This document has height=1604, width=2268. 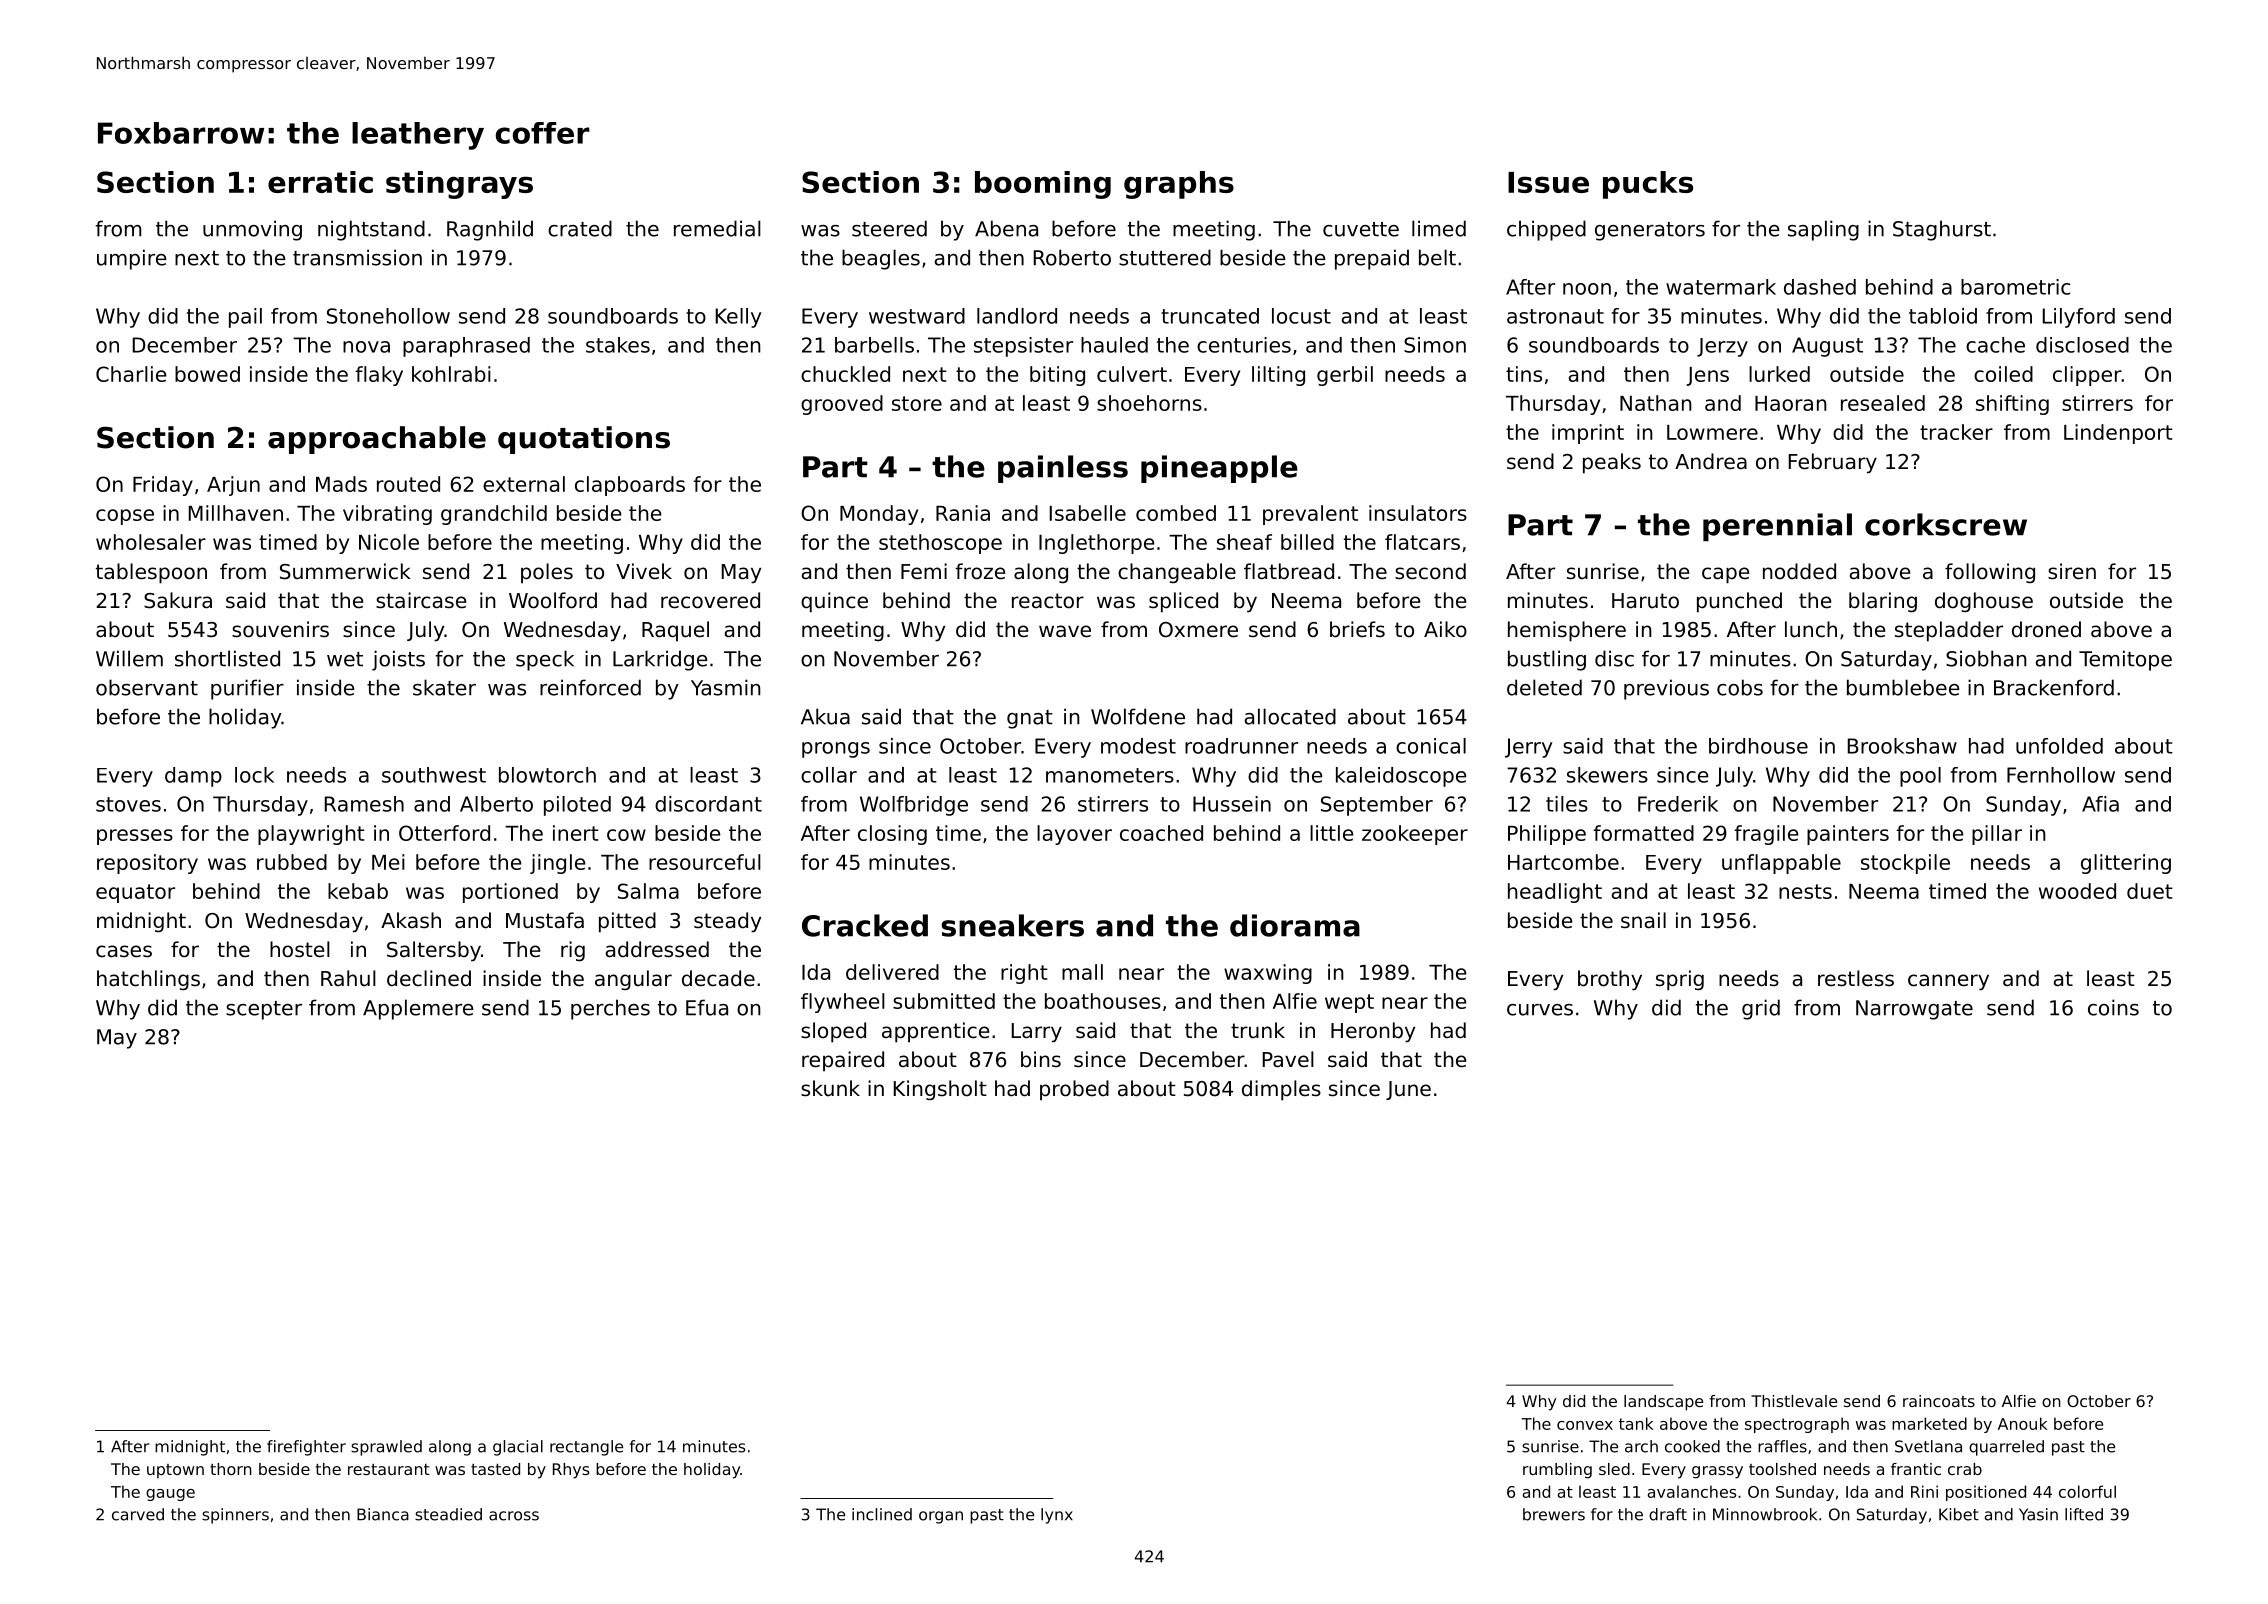 What do you see at coordinates (2072, 571) in the document?
I see `siren` at bounding box center [2072, 571].
